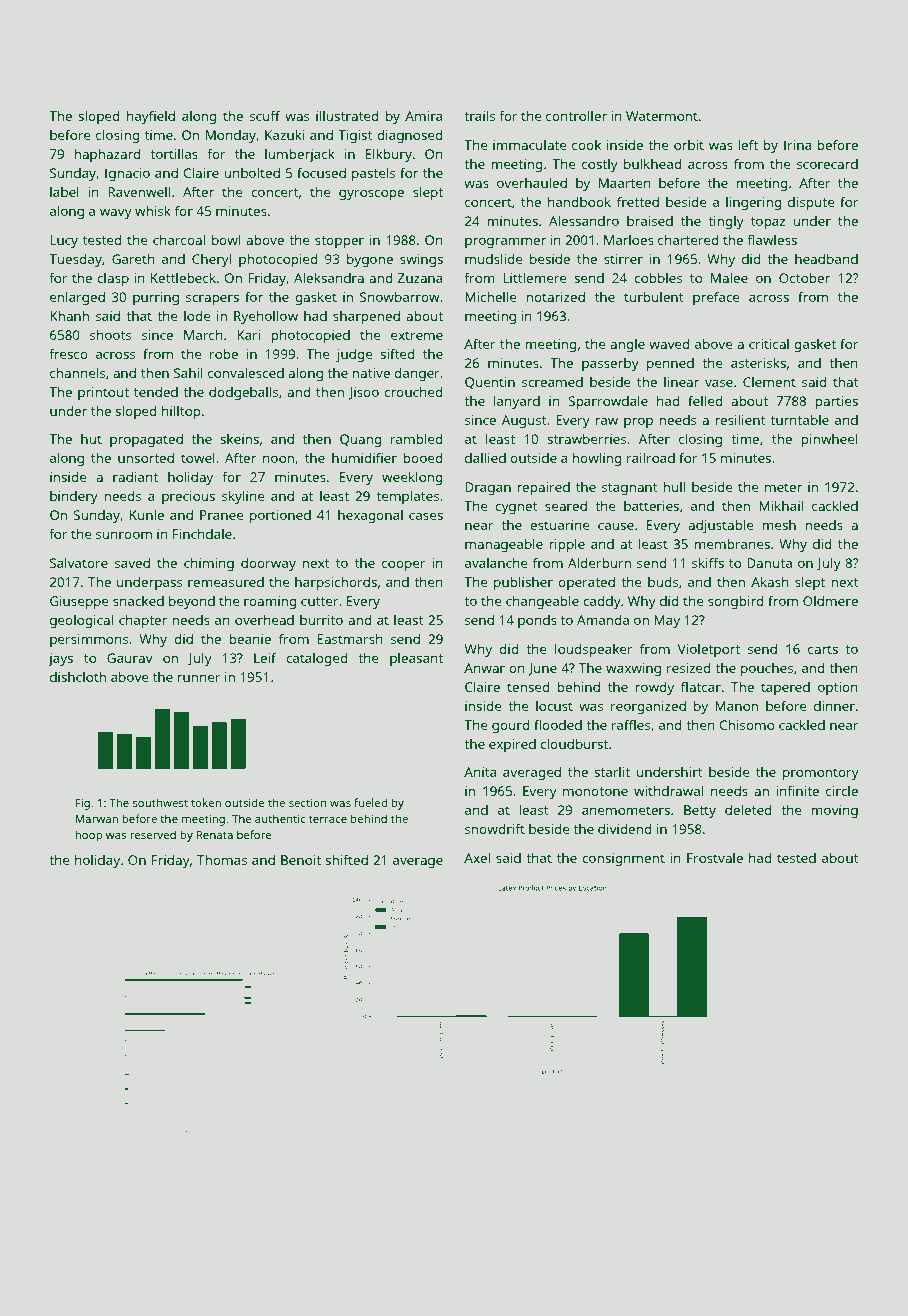  Describe the element at coordinates (239, 439) in the screenshot. I see `skeins` at that location.
